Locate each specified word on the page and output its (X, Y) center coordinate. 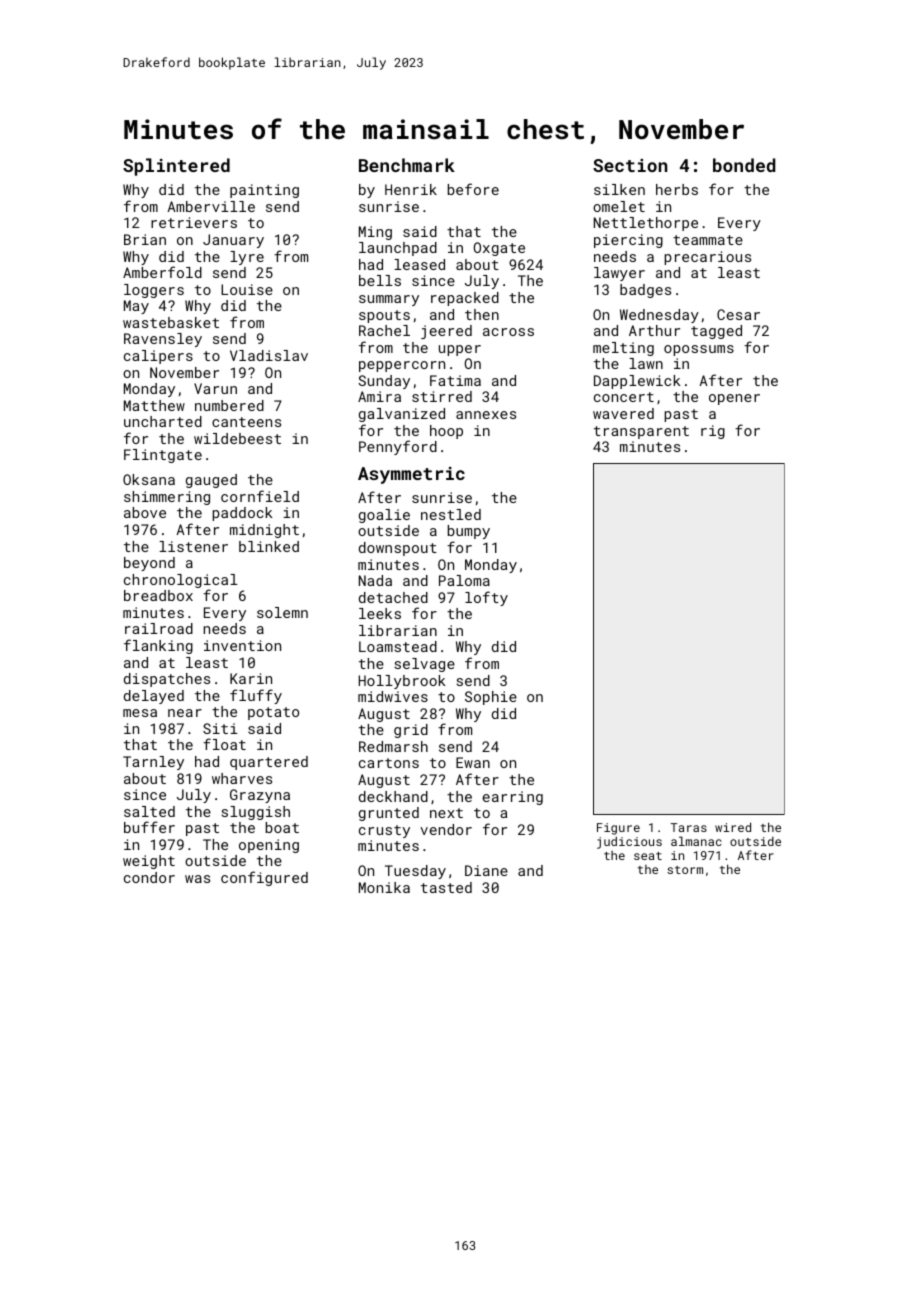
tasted (446, 887)
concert (624, 397)
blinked (269, 546)
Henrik (411, 189)
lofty (486, 598)
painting (264, 191)
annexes (486, 415)
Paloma (464, 580)
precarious (708, 258)
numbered (229, 405)
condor (149, 877)
